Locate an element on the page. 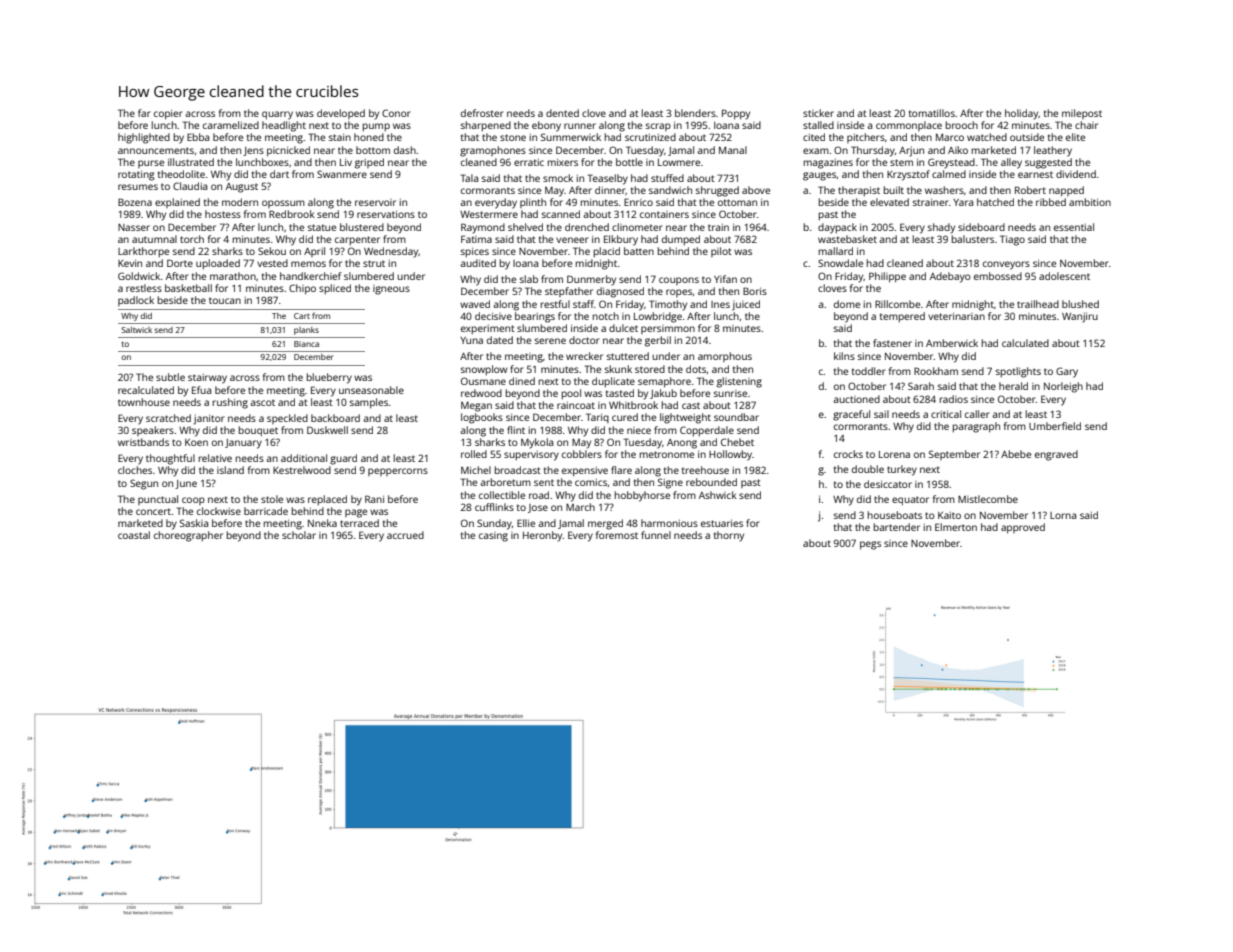 The image size is (1233, 952). approved is located at coordinates (1023, 528).
